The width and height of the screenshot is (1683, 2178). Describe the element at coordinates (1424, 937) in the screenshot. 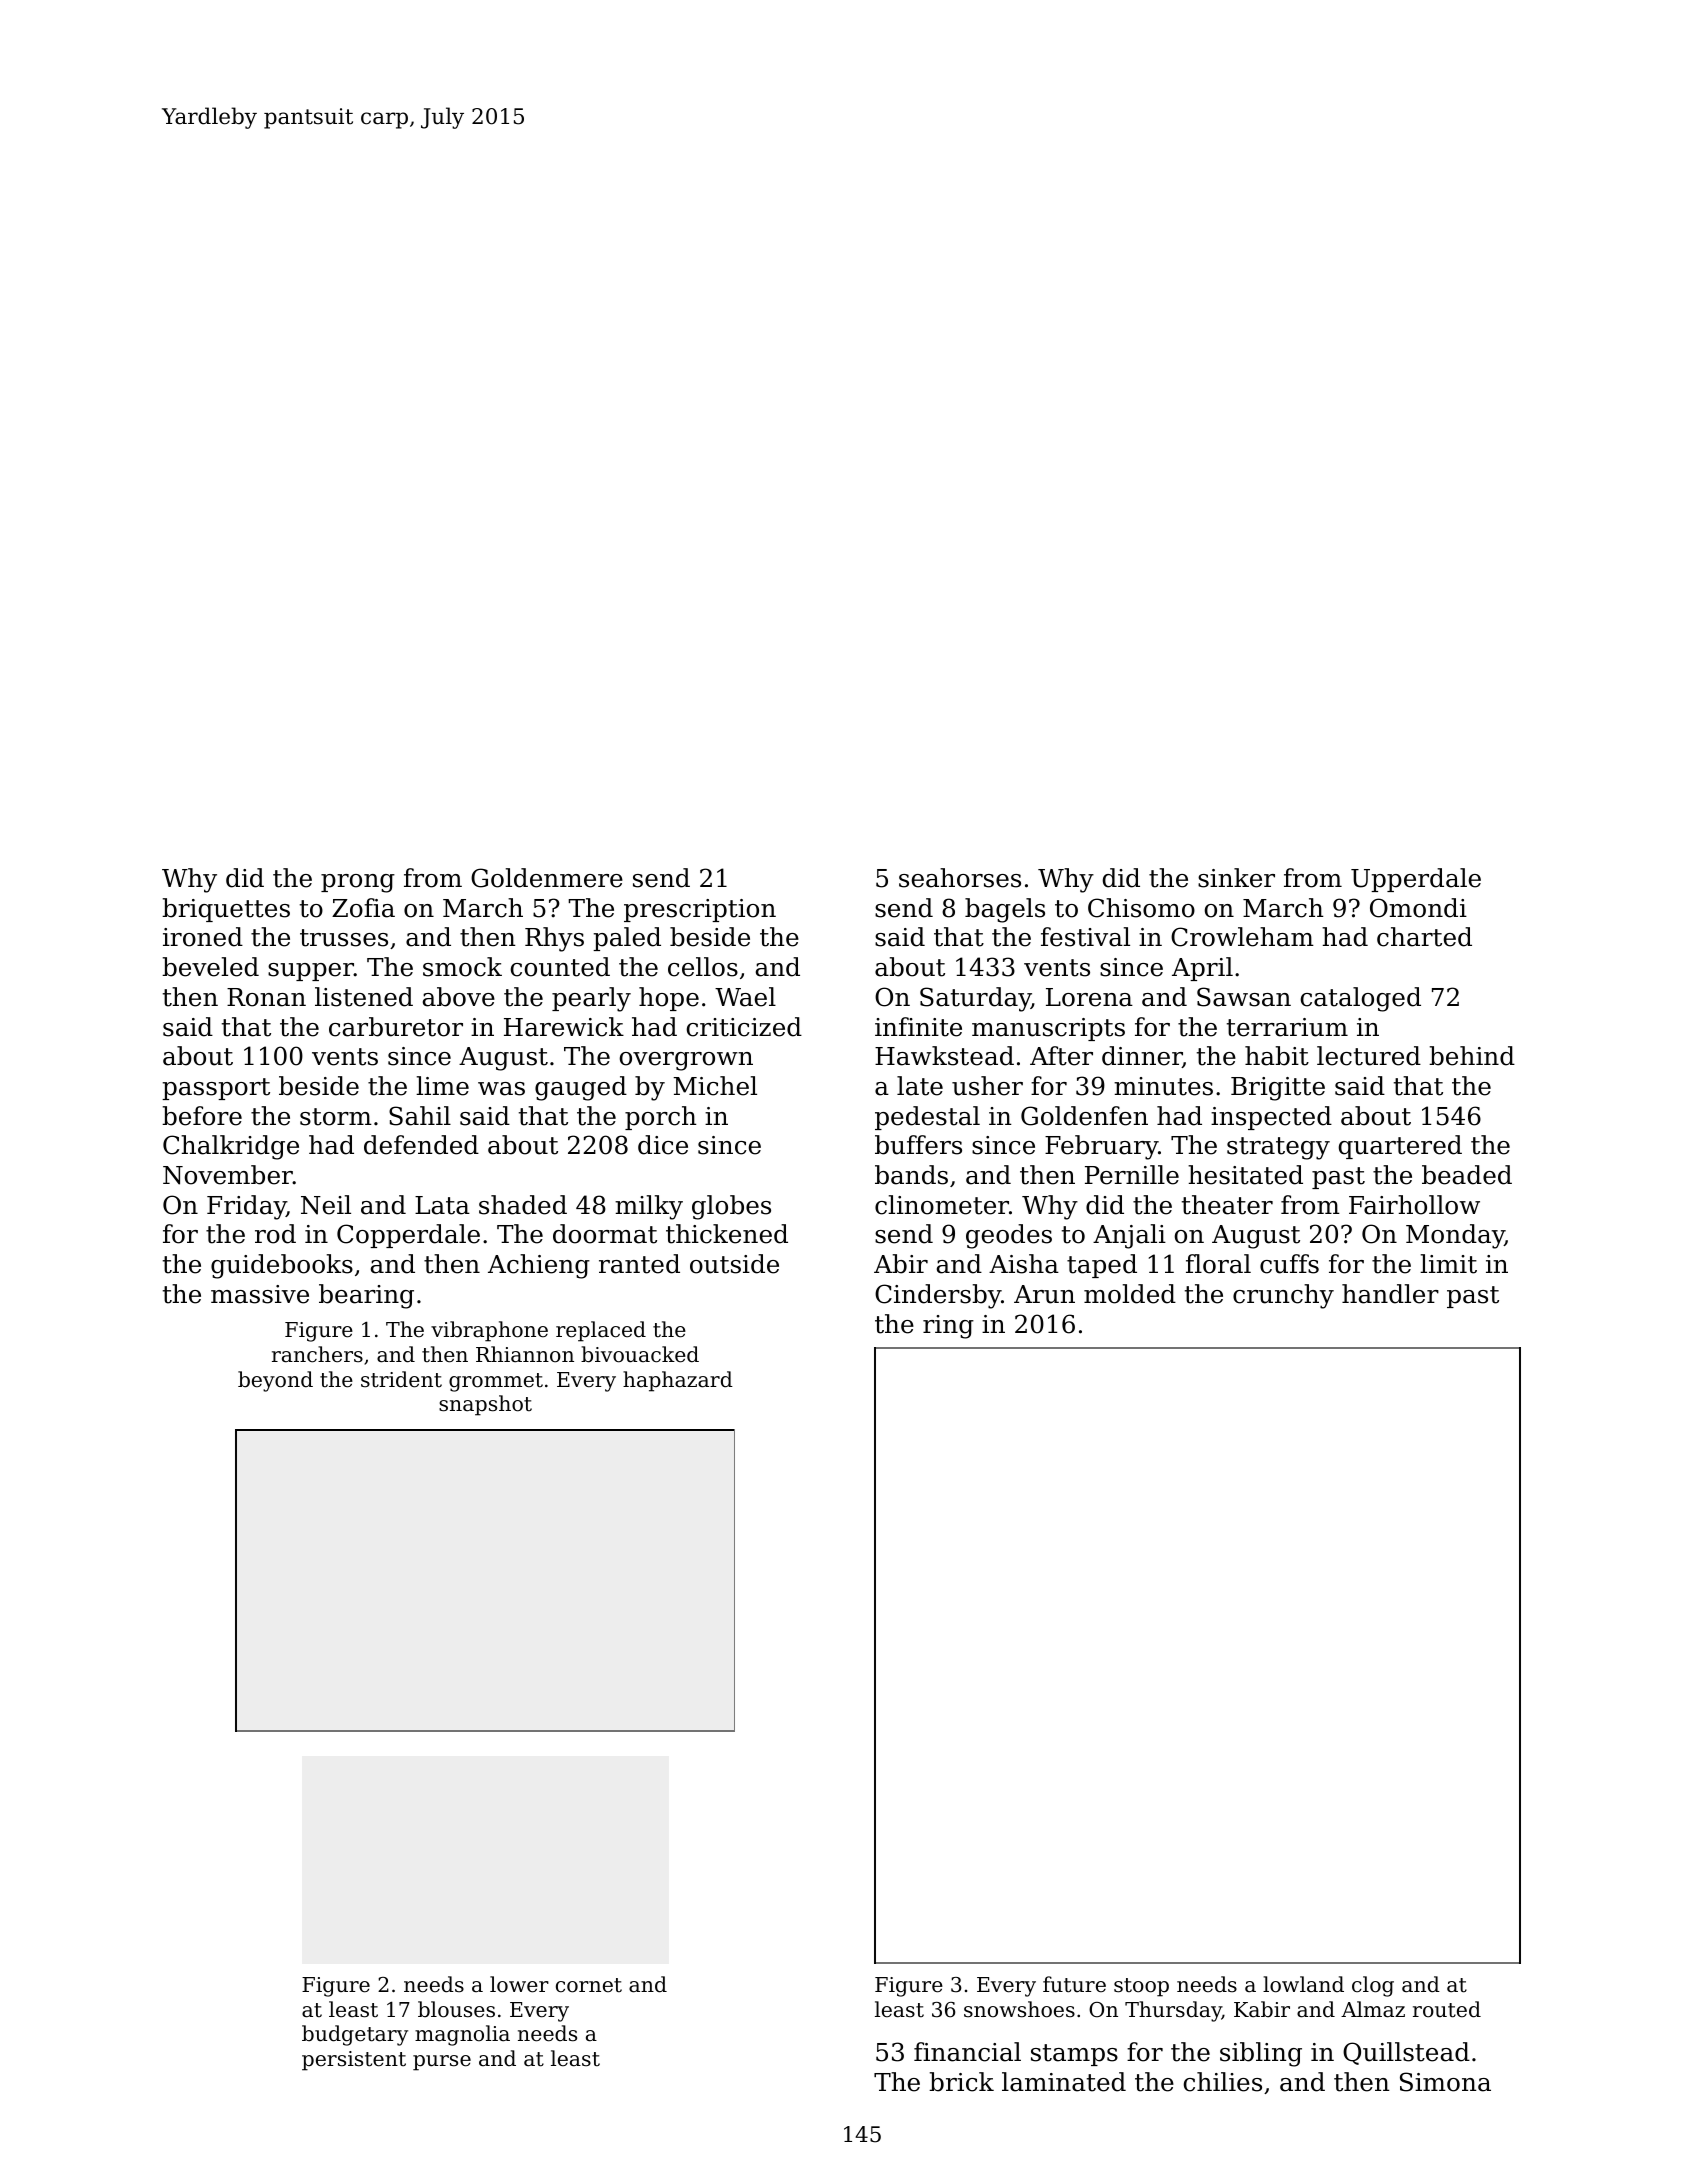

I see `charted` at that location.
